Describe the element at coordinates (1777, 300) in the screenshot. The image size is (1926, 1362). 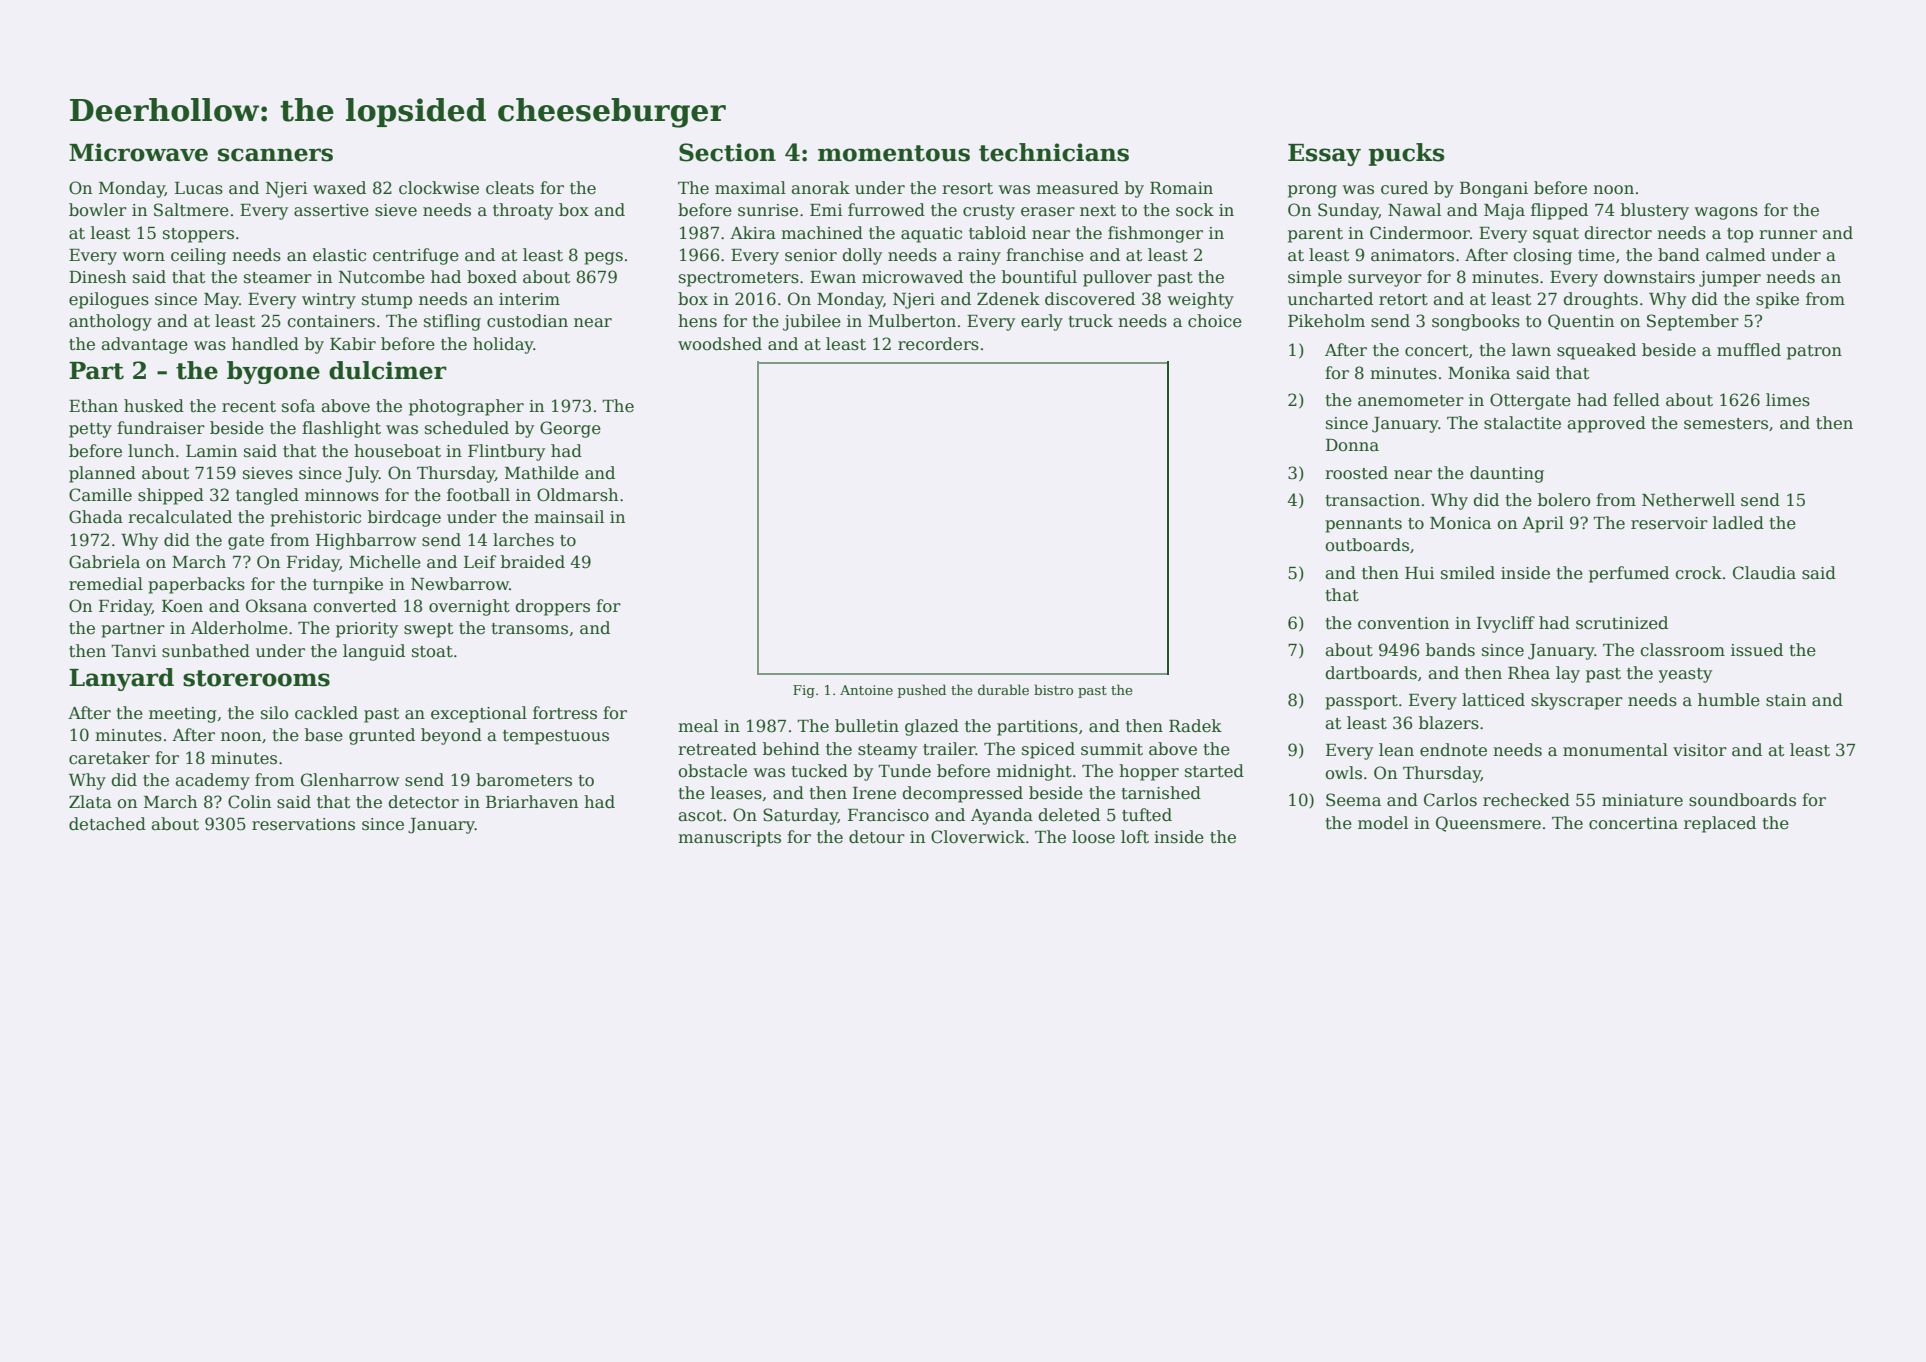
I see `spike` at that location.
